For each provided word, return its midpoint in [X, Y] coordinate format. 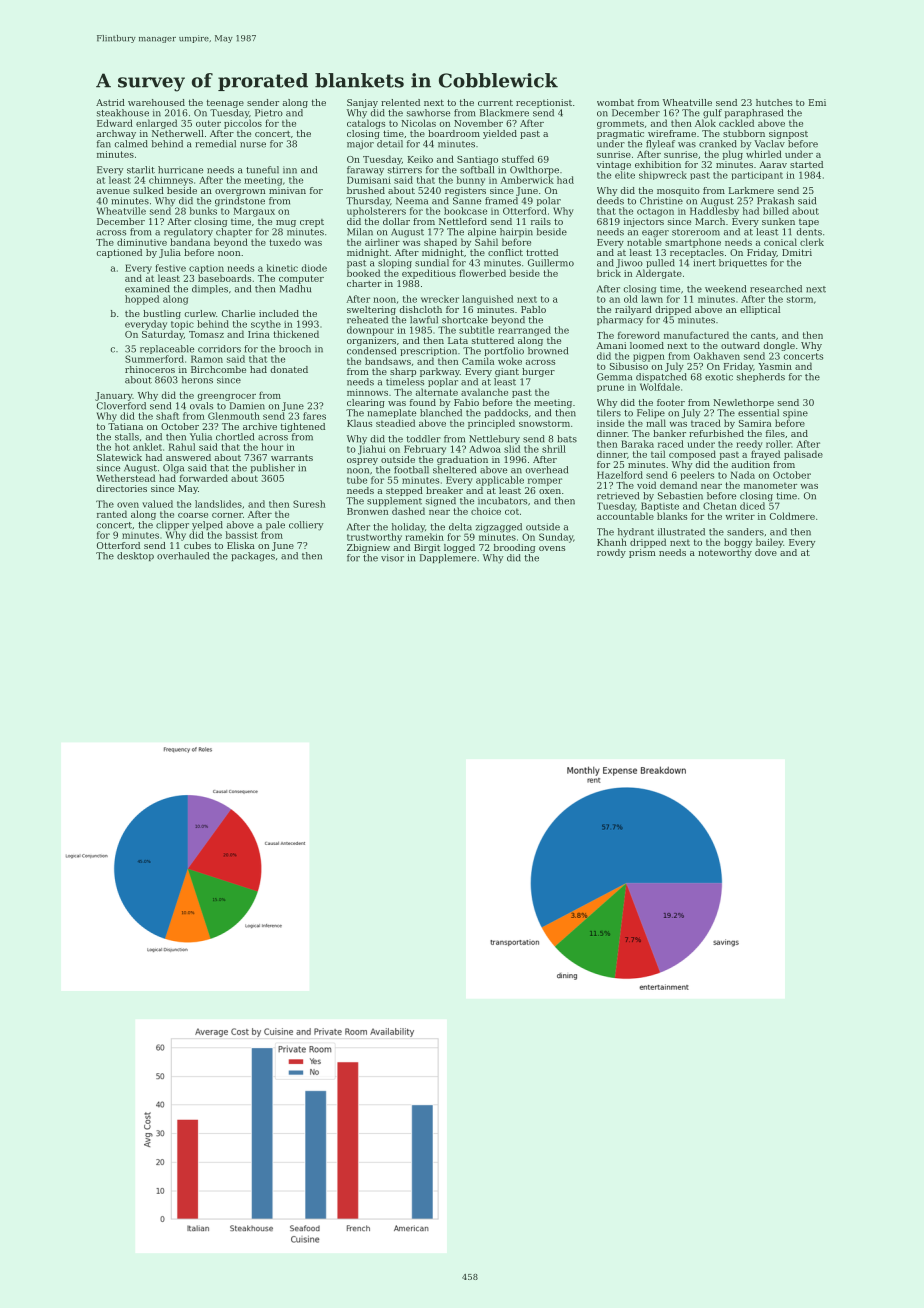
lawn [652, 299]
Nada [742, 475]
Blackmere [504, 113]
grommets [620, 124]
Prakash [775, 201]
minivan [287, 190]
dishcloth [421, 309]
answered [188, 457]
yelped [207, 525]
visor [392, 558]
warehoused [156, 102]
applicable [500, 481]
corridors [219, 349]
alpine [482, 232]
